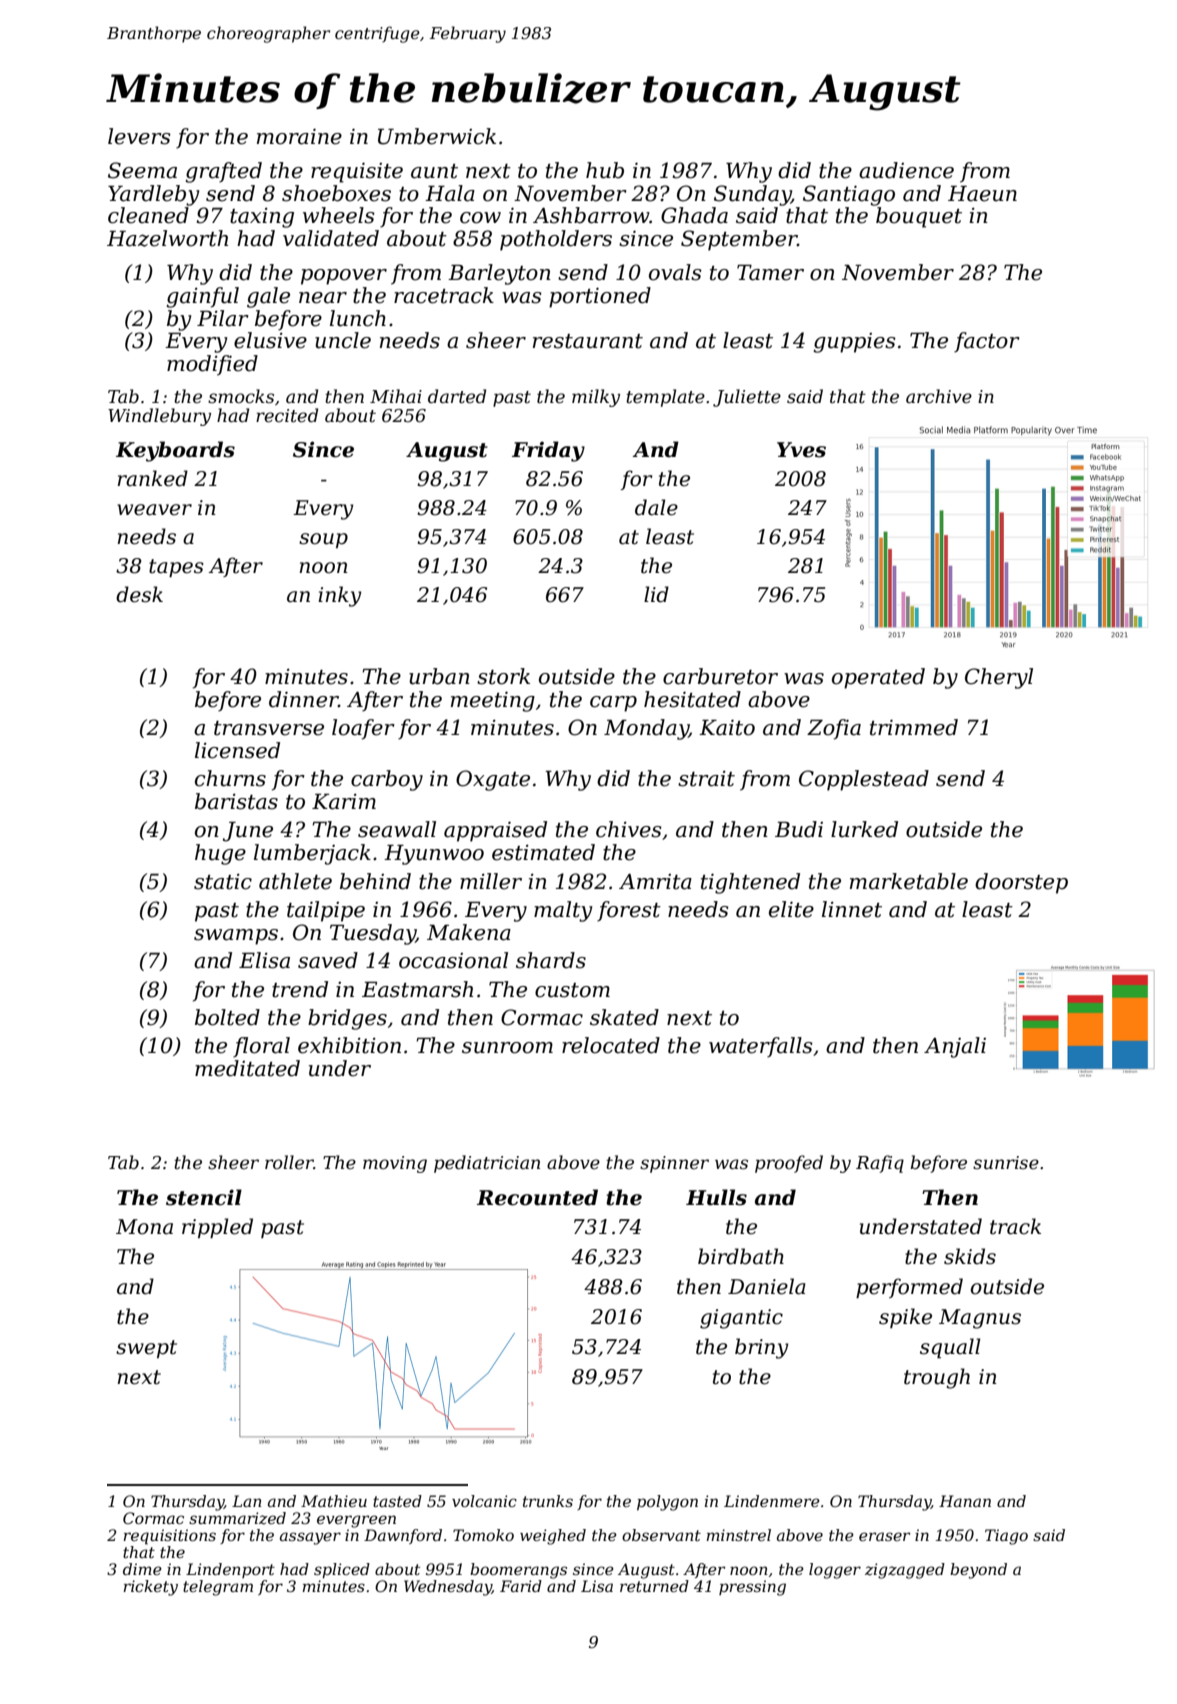 Image resolution: width=1177 pixels, height=1704 pixels. What do you see at coordinates (752, 1588) in the screenshot?
I see `pressing` at bounding box center [752, 1588].
